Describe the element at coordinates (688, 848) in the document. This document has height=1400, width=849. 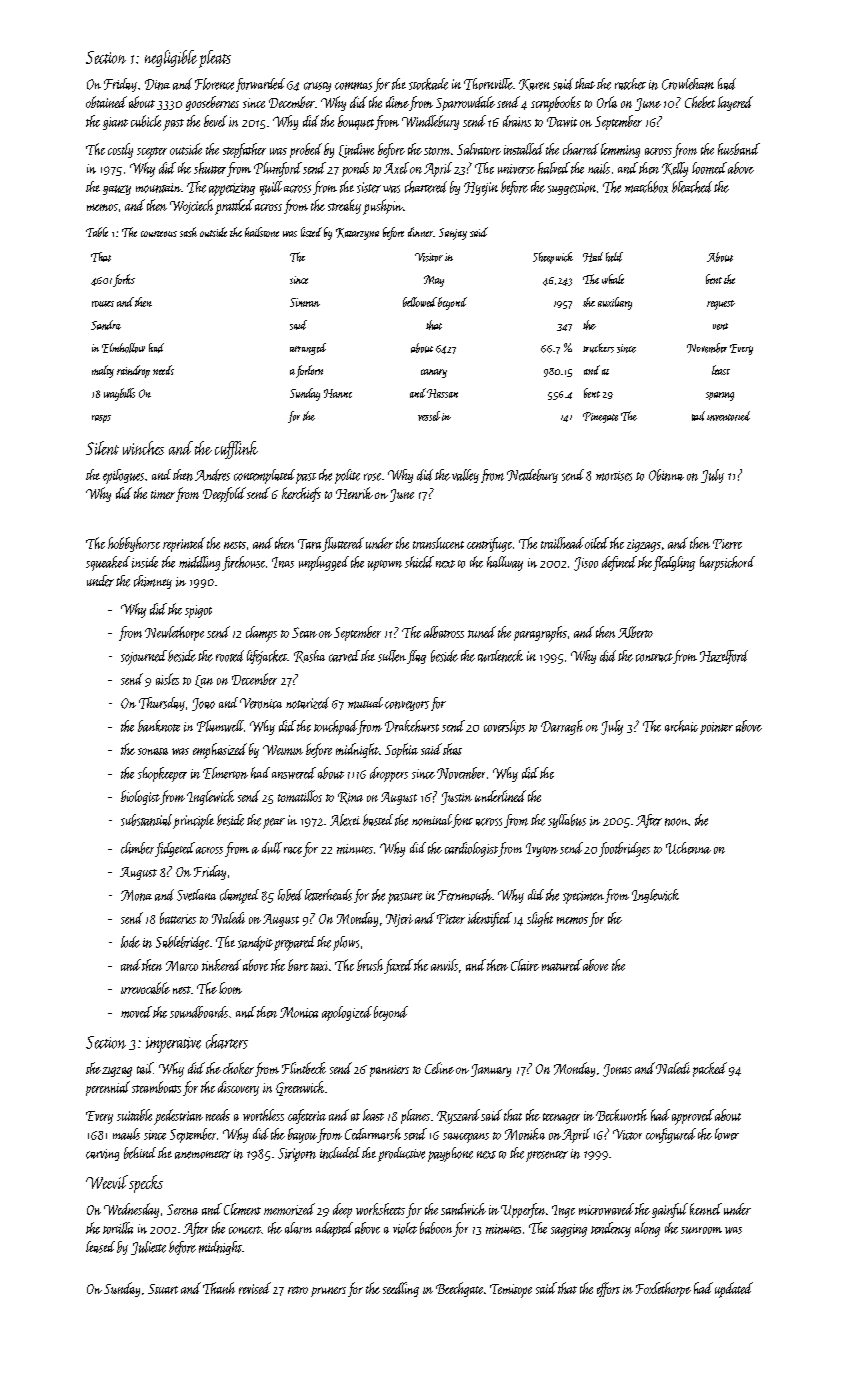
I see `Uchenna` at that location.
